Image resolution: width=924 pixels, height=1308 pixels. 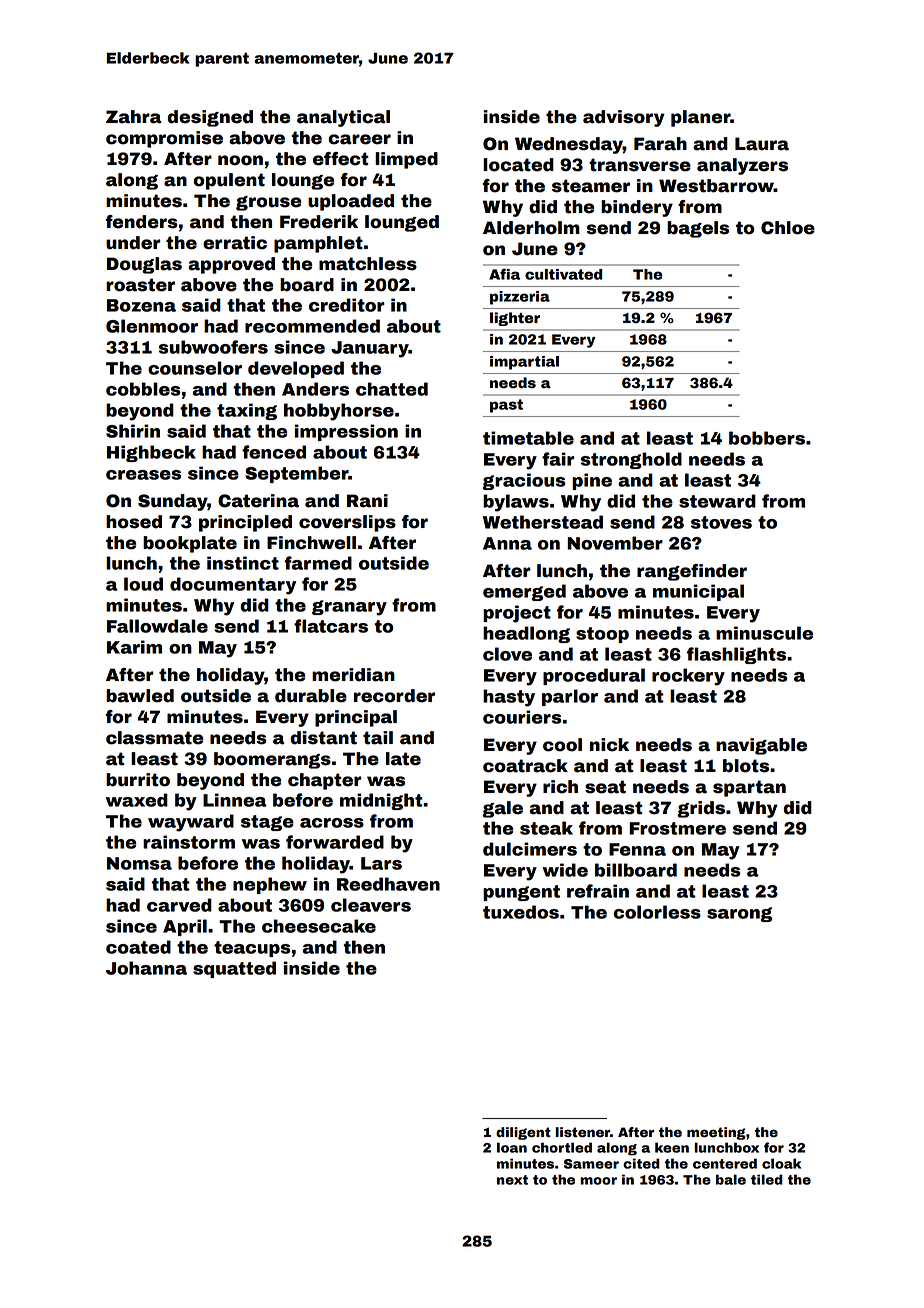 What do you see at coordinates (243, 563) in the screenshot?
I see `instinct` at bounding box center [243, 563].
